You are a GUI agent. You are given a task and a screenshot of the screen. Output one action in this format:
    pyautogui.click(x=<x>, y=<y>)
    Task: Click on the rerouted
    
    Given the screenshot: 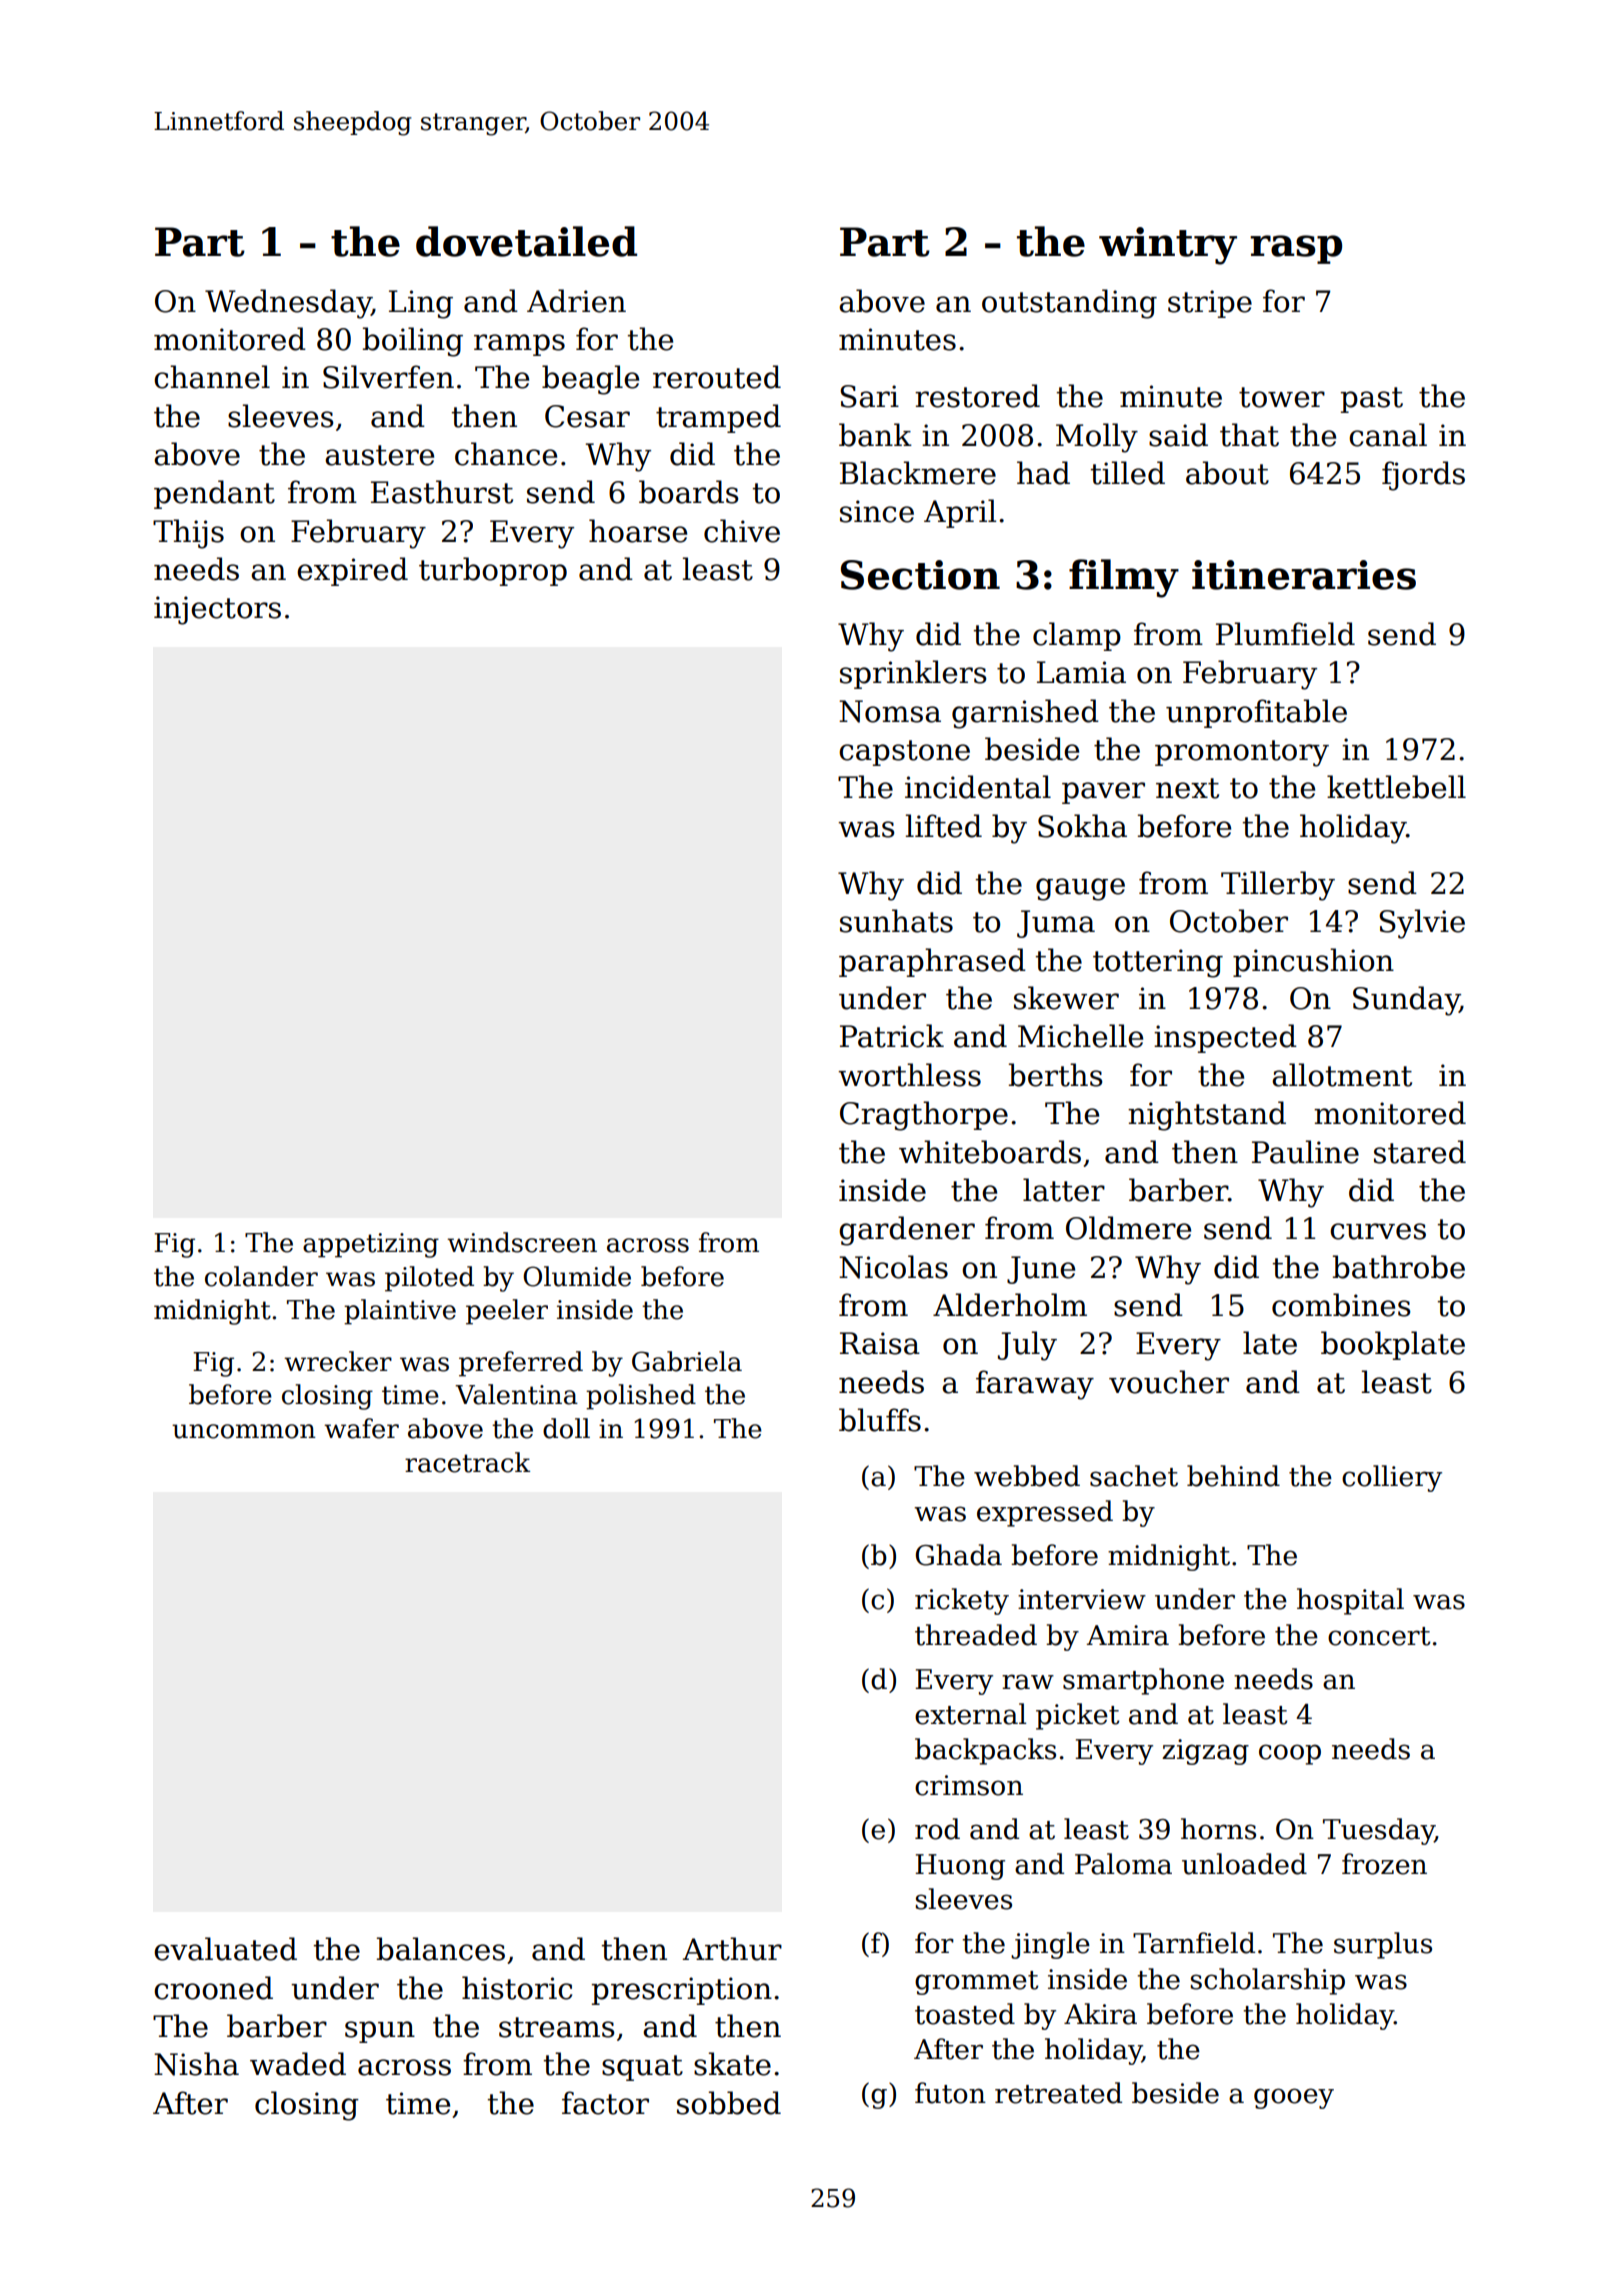 What is the action you would take?
    pyautogui.click(x=717, y=377)
